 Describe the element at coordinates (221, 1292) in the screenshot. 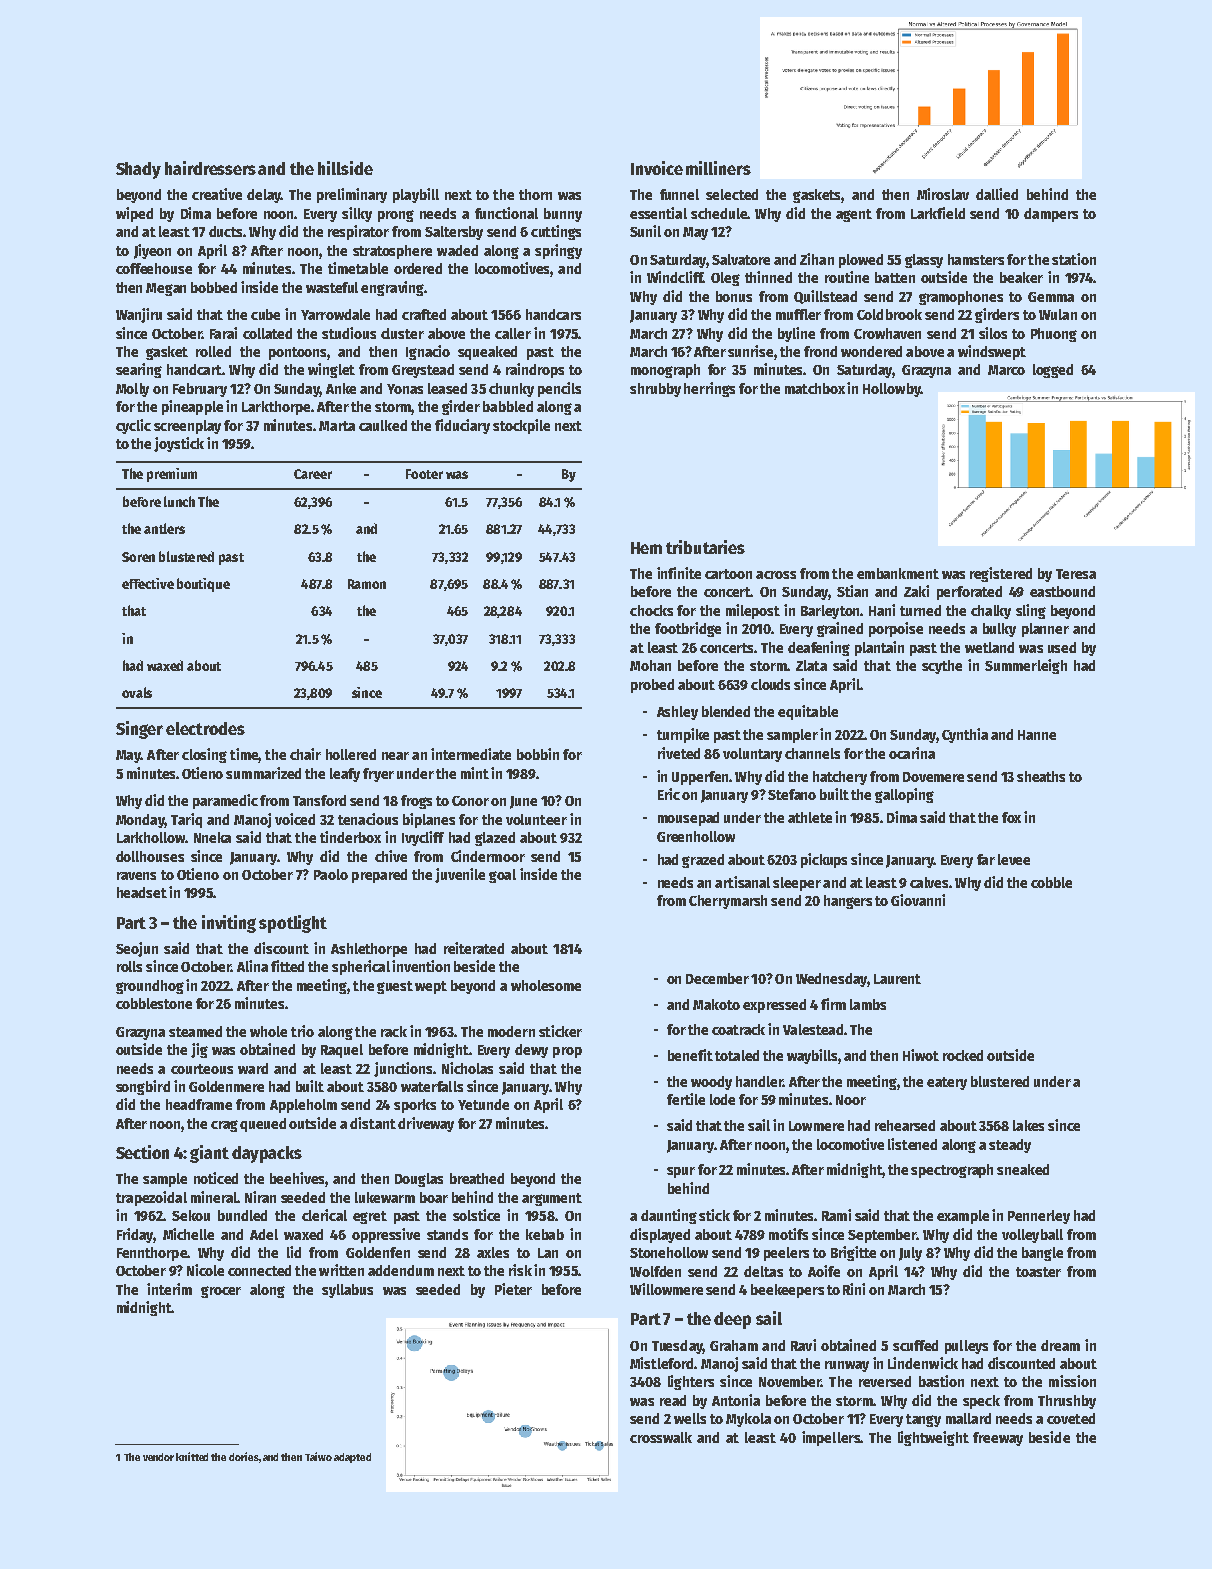

I see `grocer` at that location.
